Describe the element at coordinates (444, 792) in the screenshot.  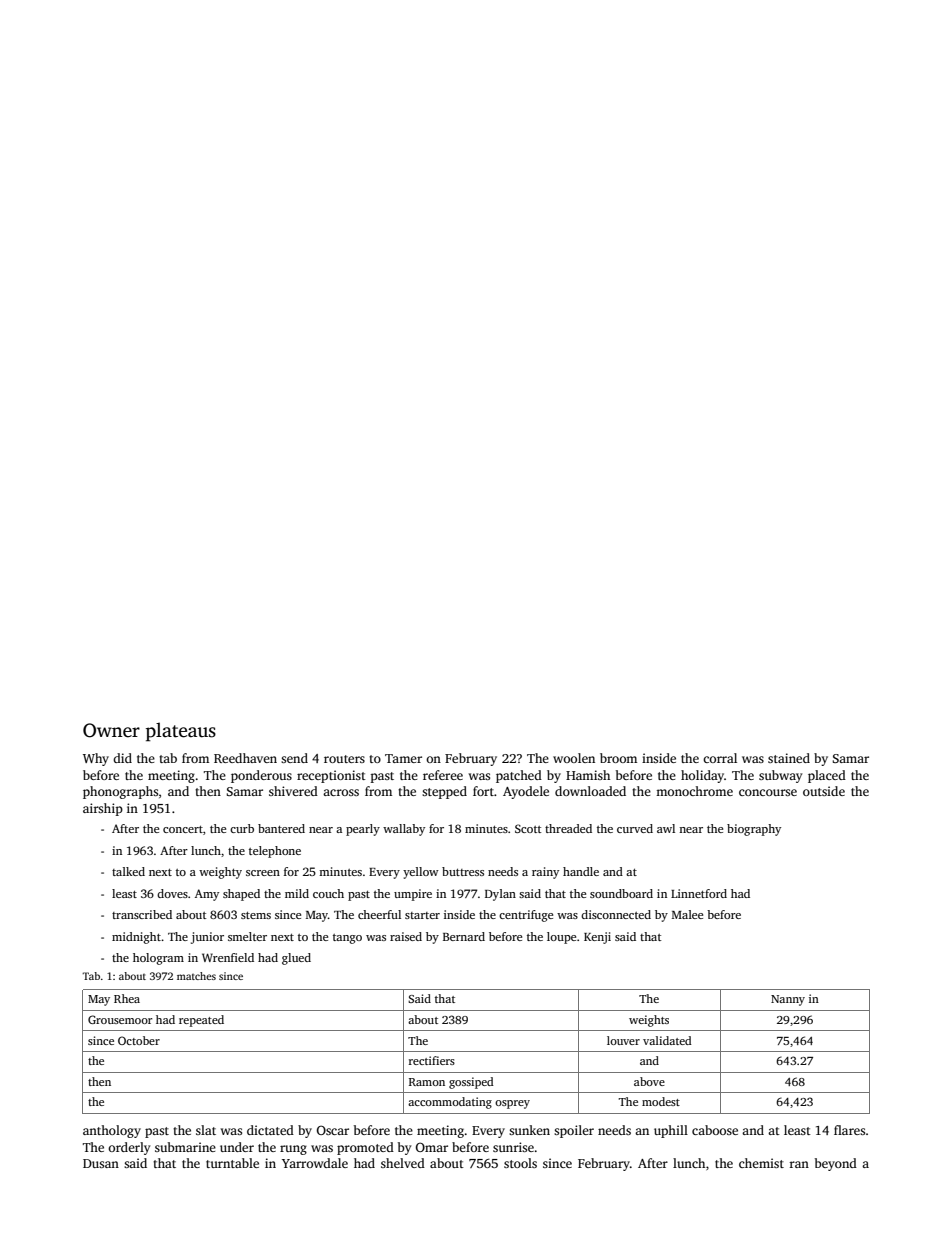
I see `stepped` at that location.
